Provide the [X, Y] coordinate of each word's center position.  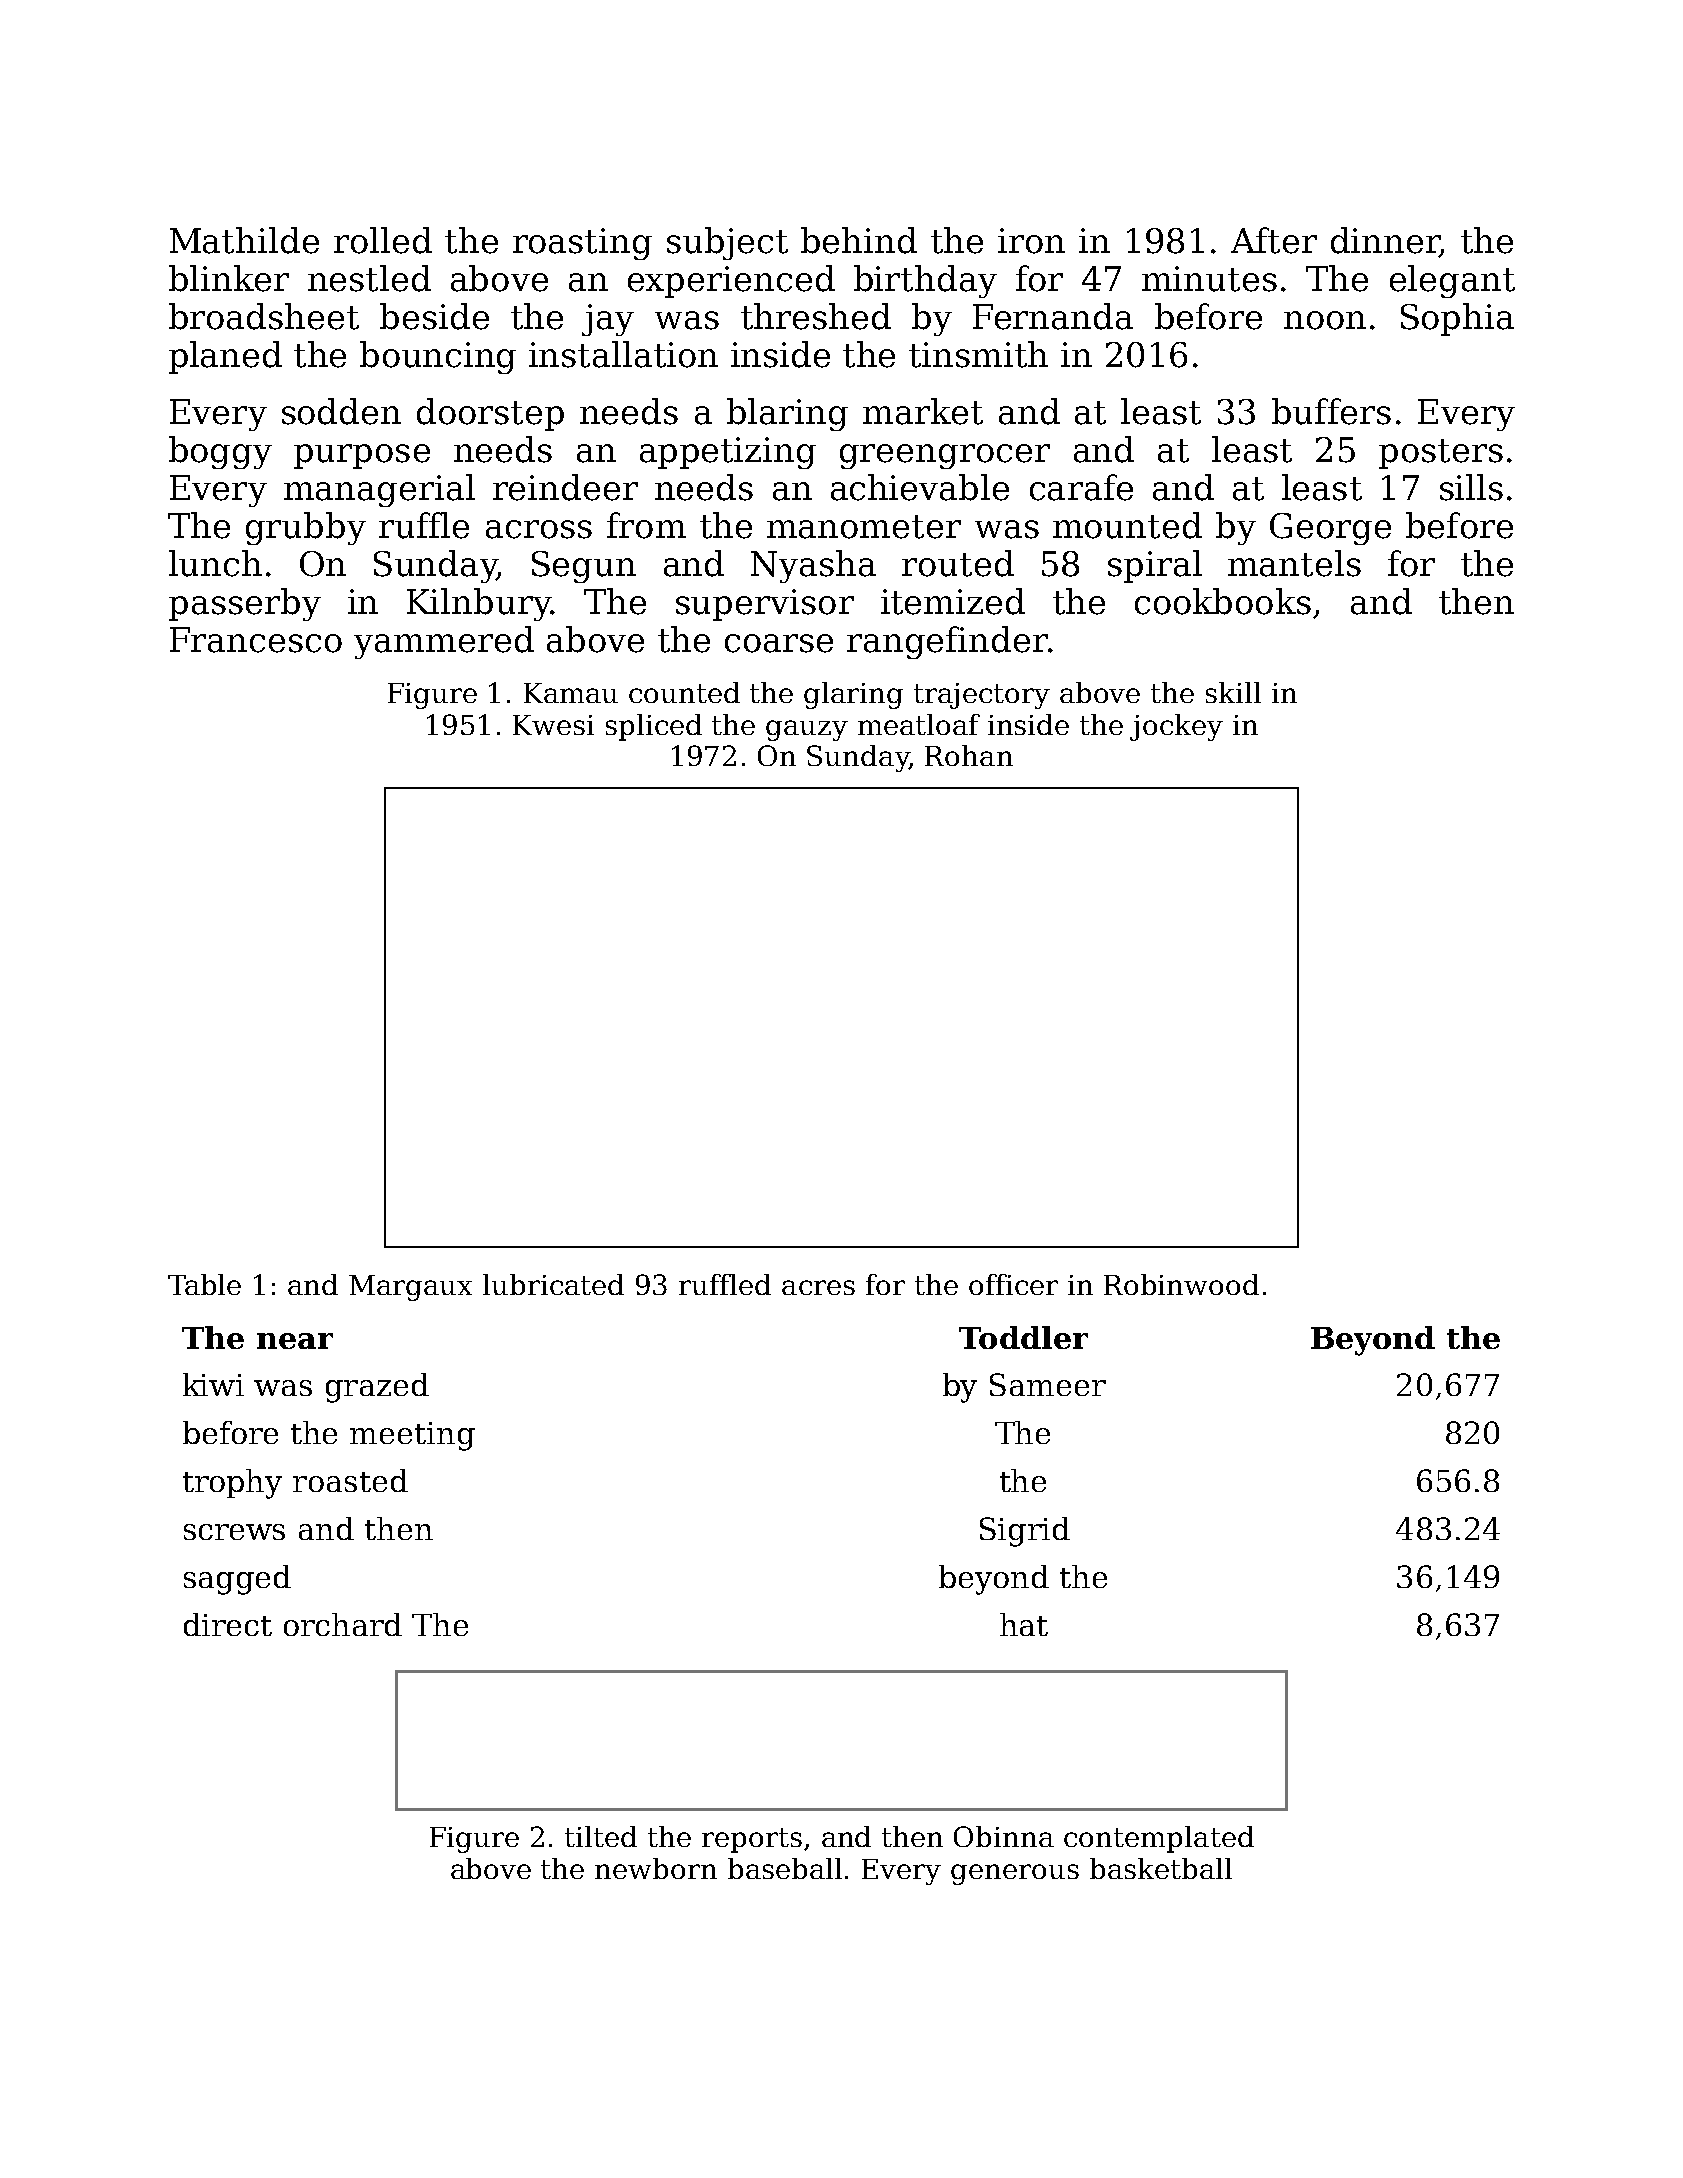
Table [204, 1284]
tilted [601, 1836]
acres [818, 1287]
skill [1233, 692]
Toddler [1023, 1337]
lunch [215, 563]
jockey [1176, 727]
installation [623, 354]
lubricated [553, 1284]
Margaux [410, 1288]
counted [684, 692]
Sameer [1048, 1384]
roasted [350, 1480]
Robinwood [1181, 1284]
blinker [229, 278]
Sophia [1457, 319]
